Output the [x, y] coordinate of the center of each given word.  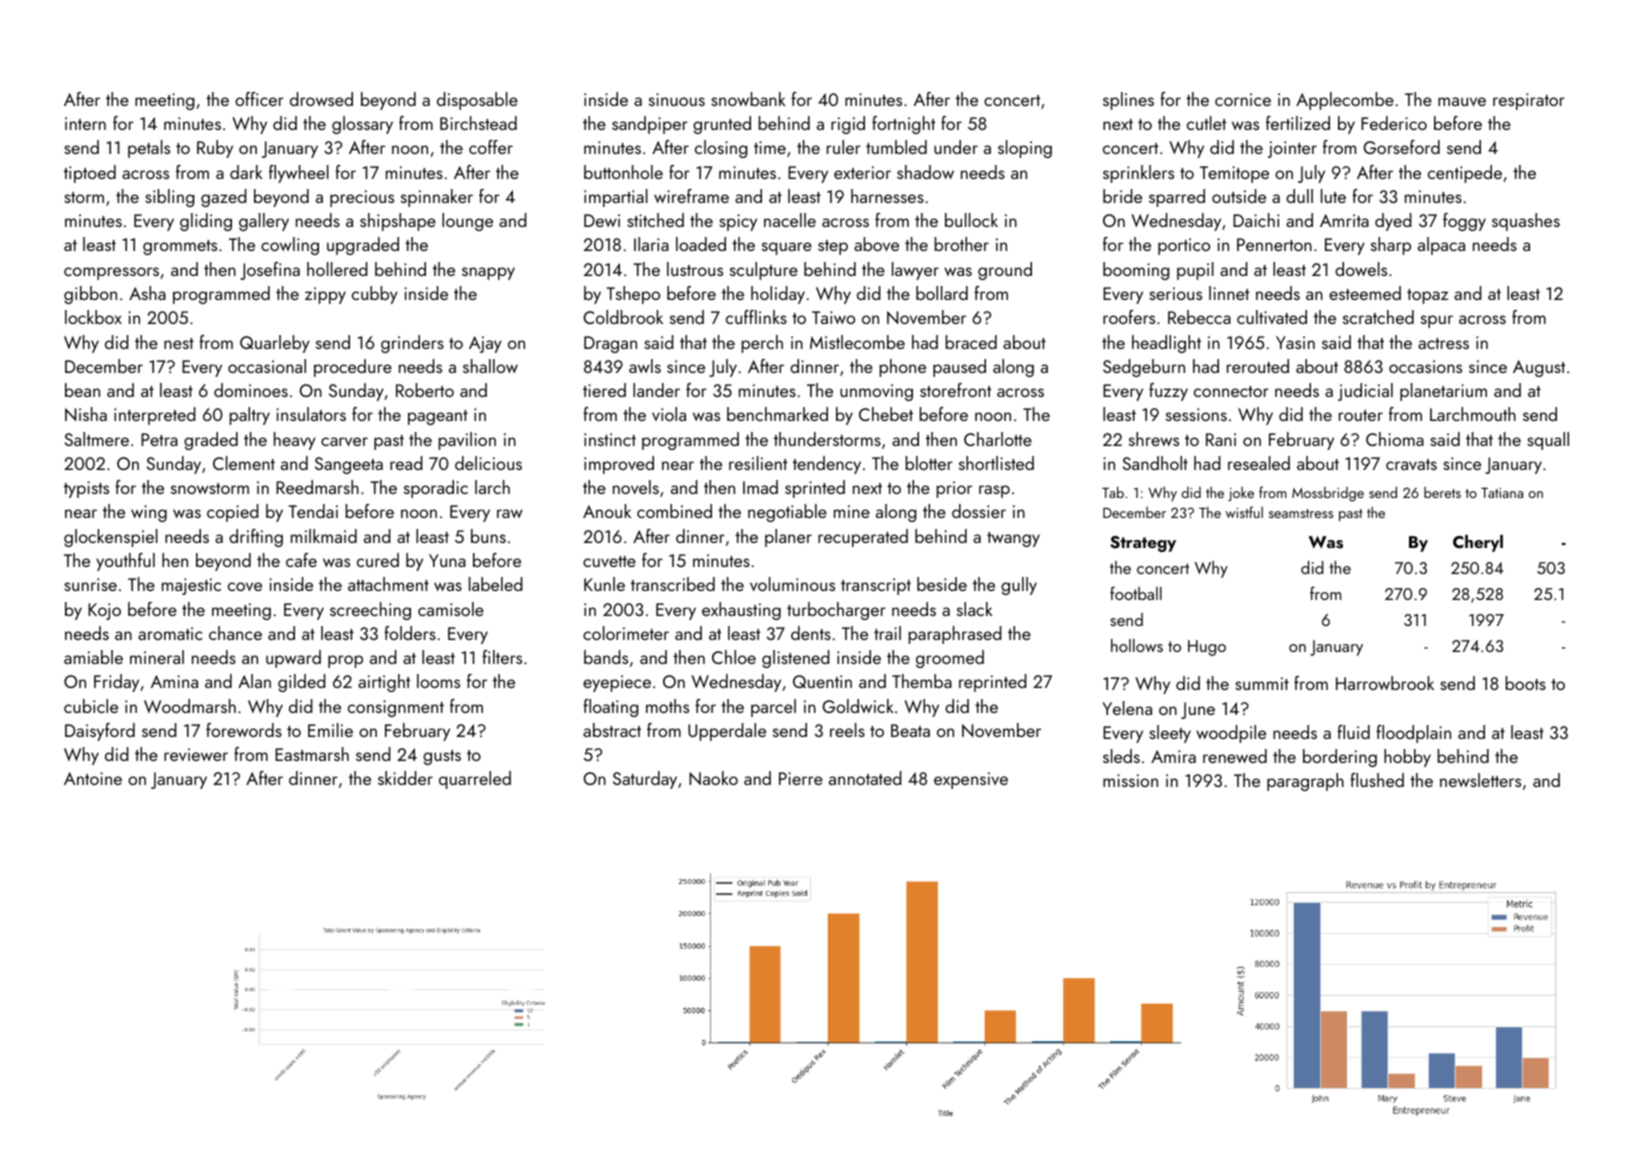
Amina [174, 681]
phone [903, 368]
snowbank [748, 99]
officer [259, 99]
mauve [1462, 101]
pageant [438, 417]
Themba [922, 681]
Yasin [1295, 342]
